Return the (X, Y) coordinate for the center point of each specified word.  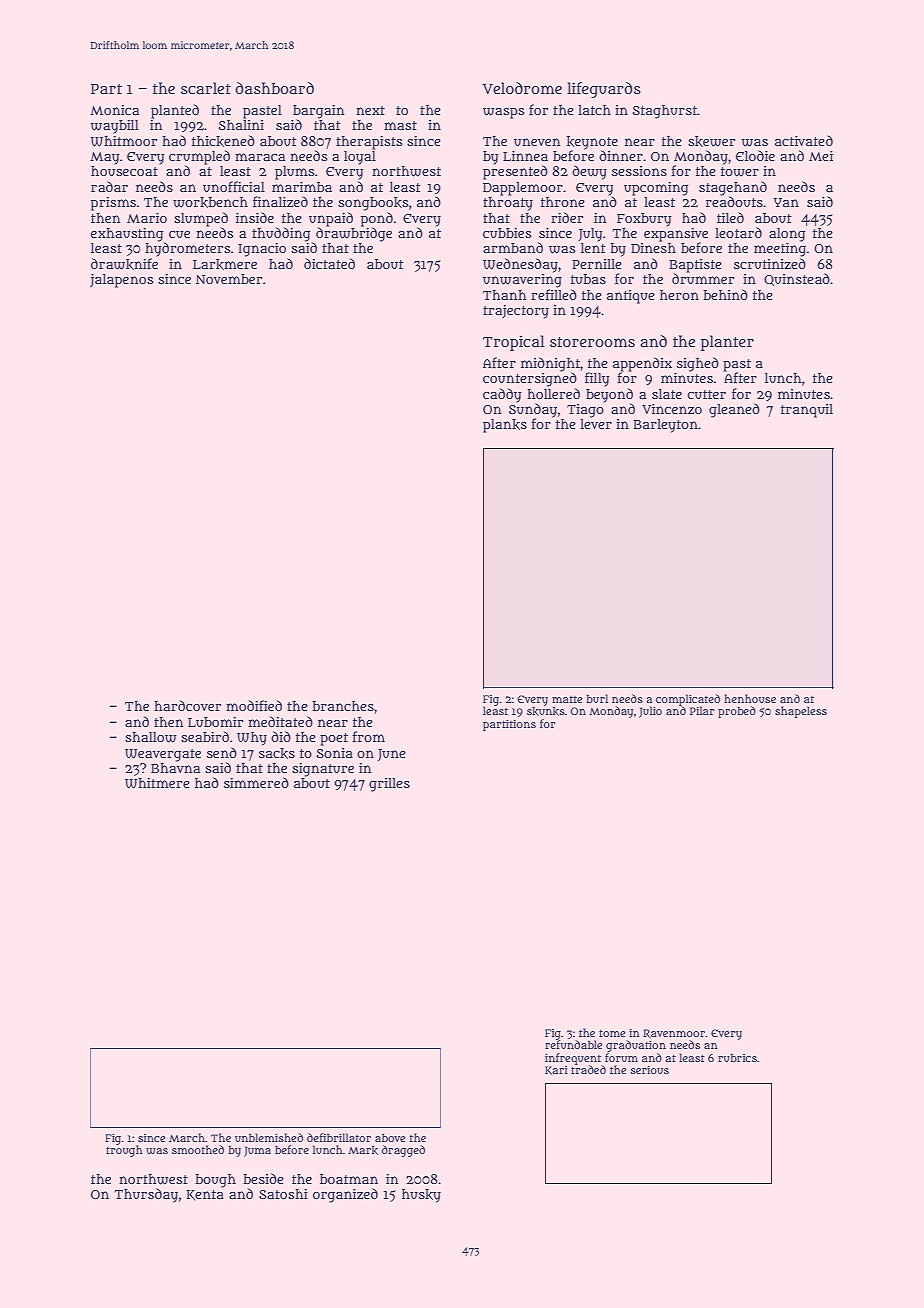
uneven (537, 142)
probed (737, 712)
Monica (114, 110)
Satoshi (283, 1194)
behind (725, 294)
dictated (329, 263)
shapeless (801, 712)
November (229, 279)
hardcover (187, 705)
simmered (256, 782)
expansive (676, 235)
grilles (389, 785)
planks (505, 426)
